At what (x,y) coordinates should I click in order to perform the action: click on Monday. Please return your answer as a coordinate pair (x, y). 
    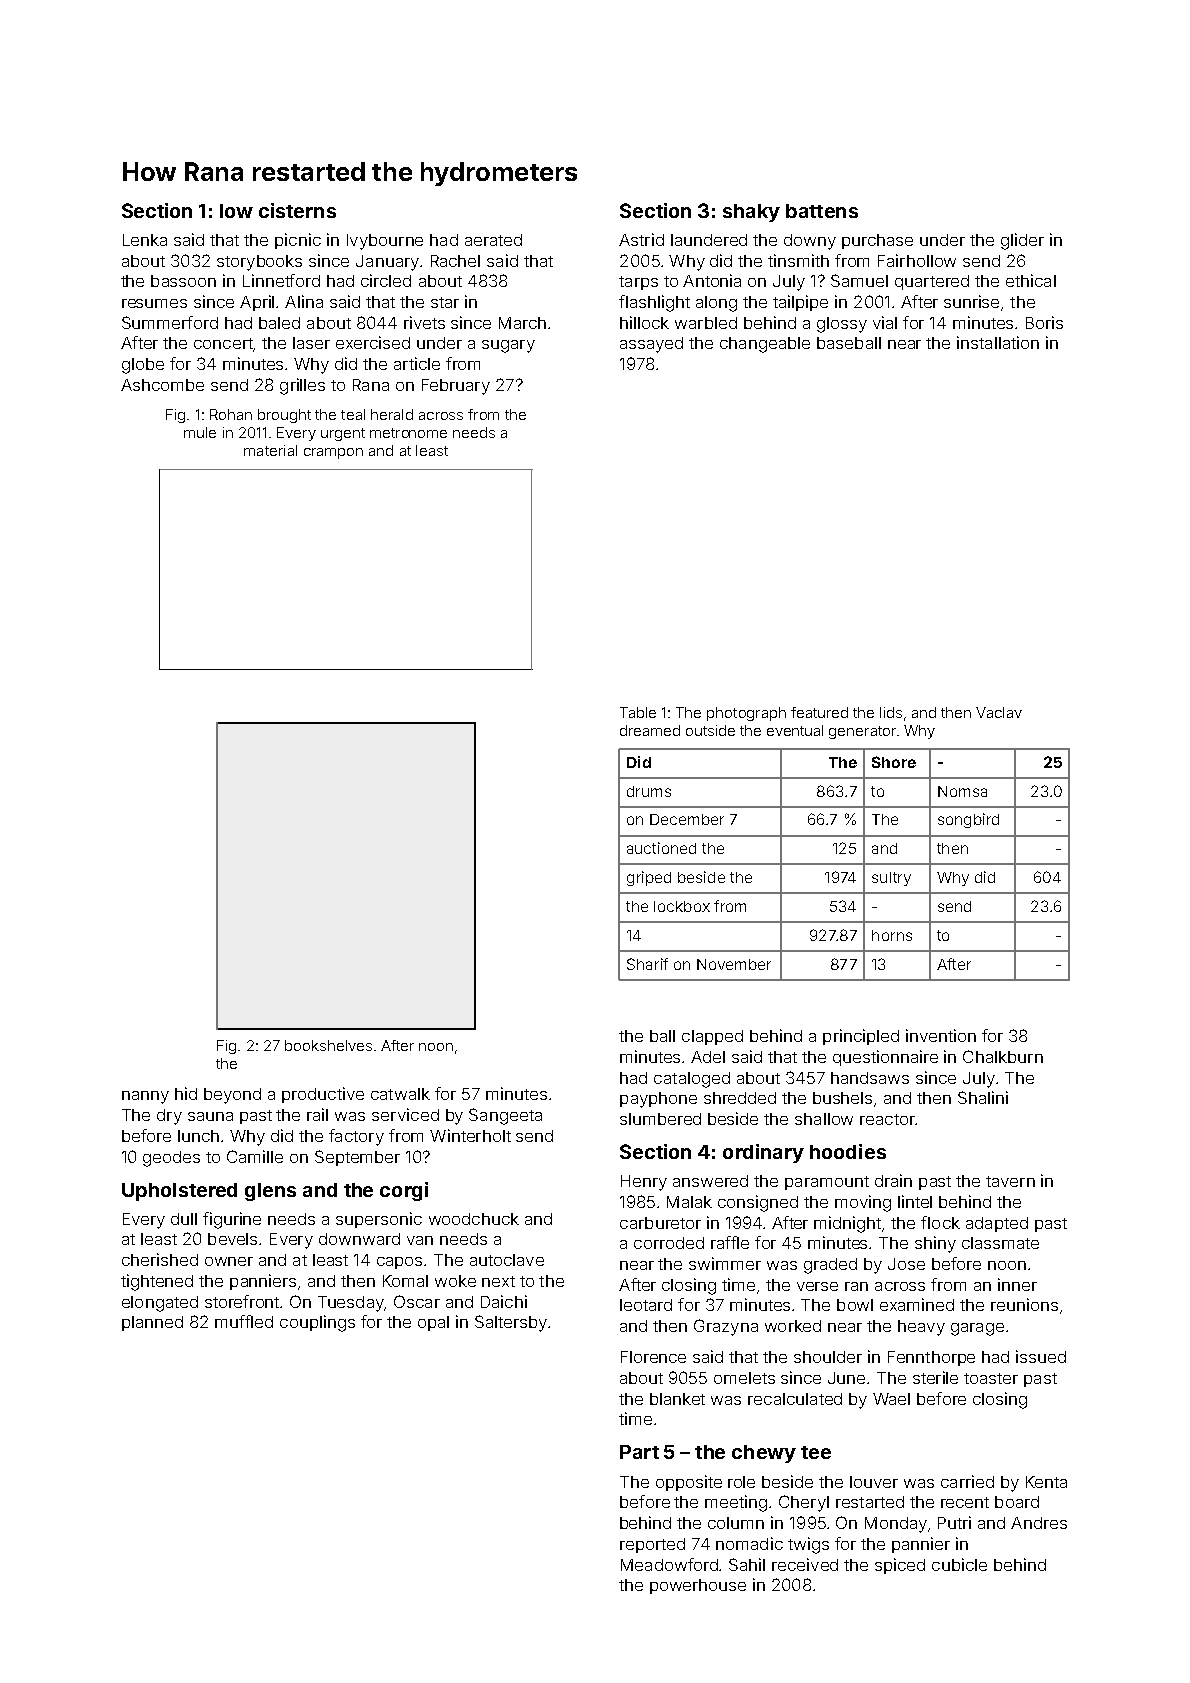
    Looking at the image, I should click on (896, 1525).
